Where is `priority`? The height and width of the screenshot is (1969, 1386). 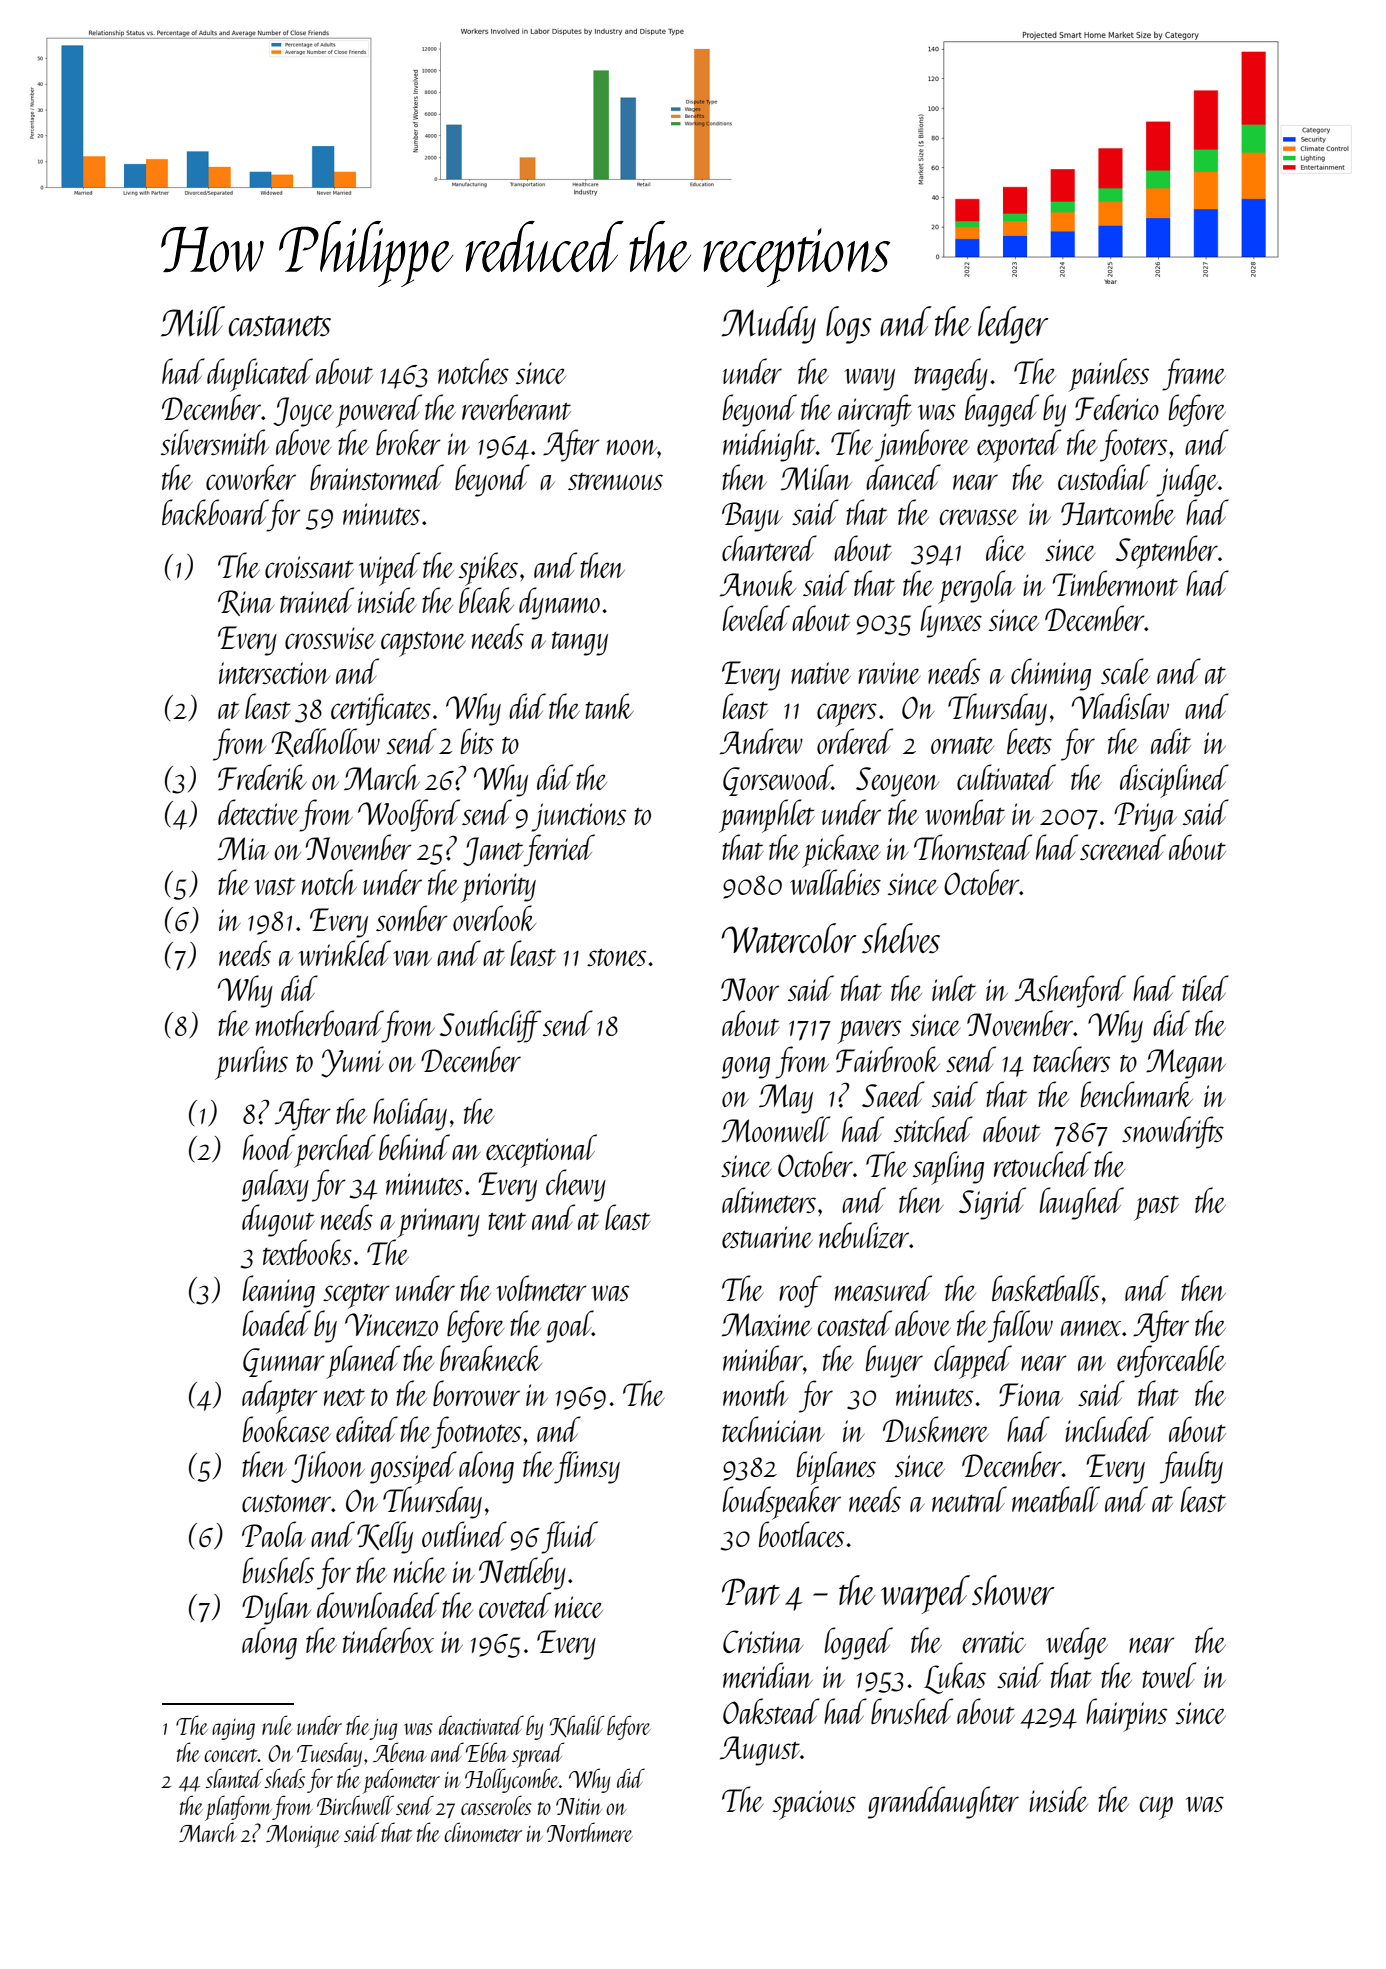
priority is located at coordinates (498, 888).
